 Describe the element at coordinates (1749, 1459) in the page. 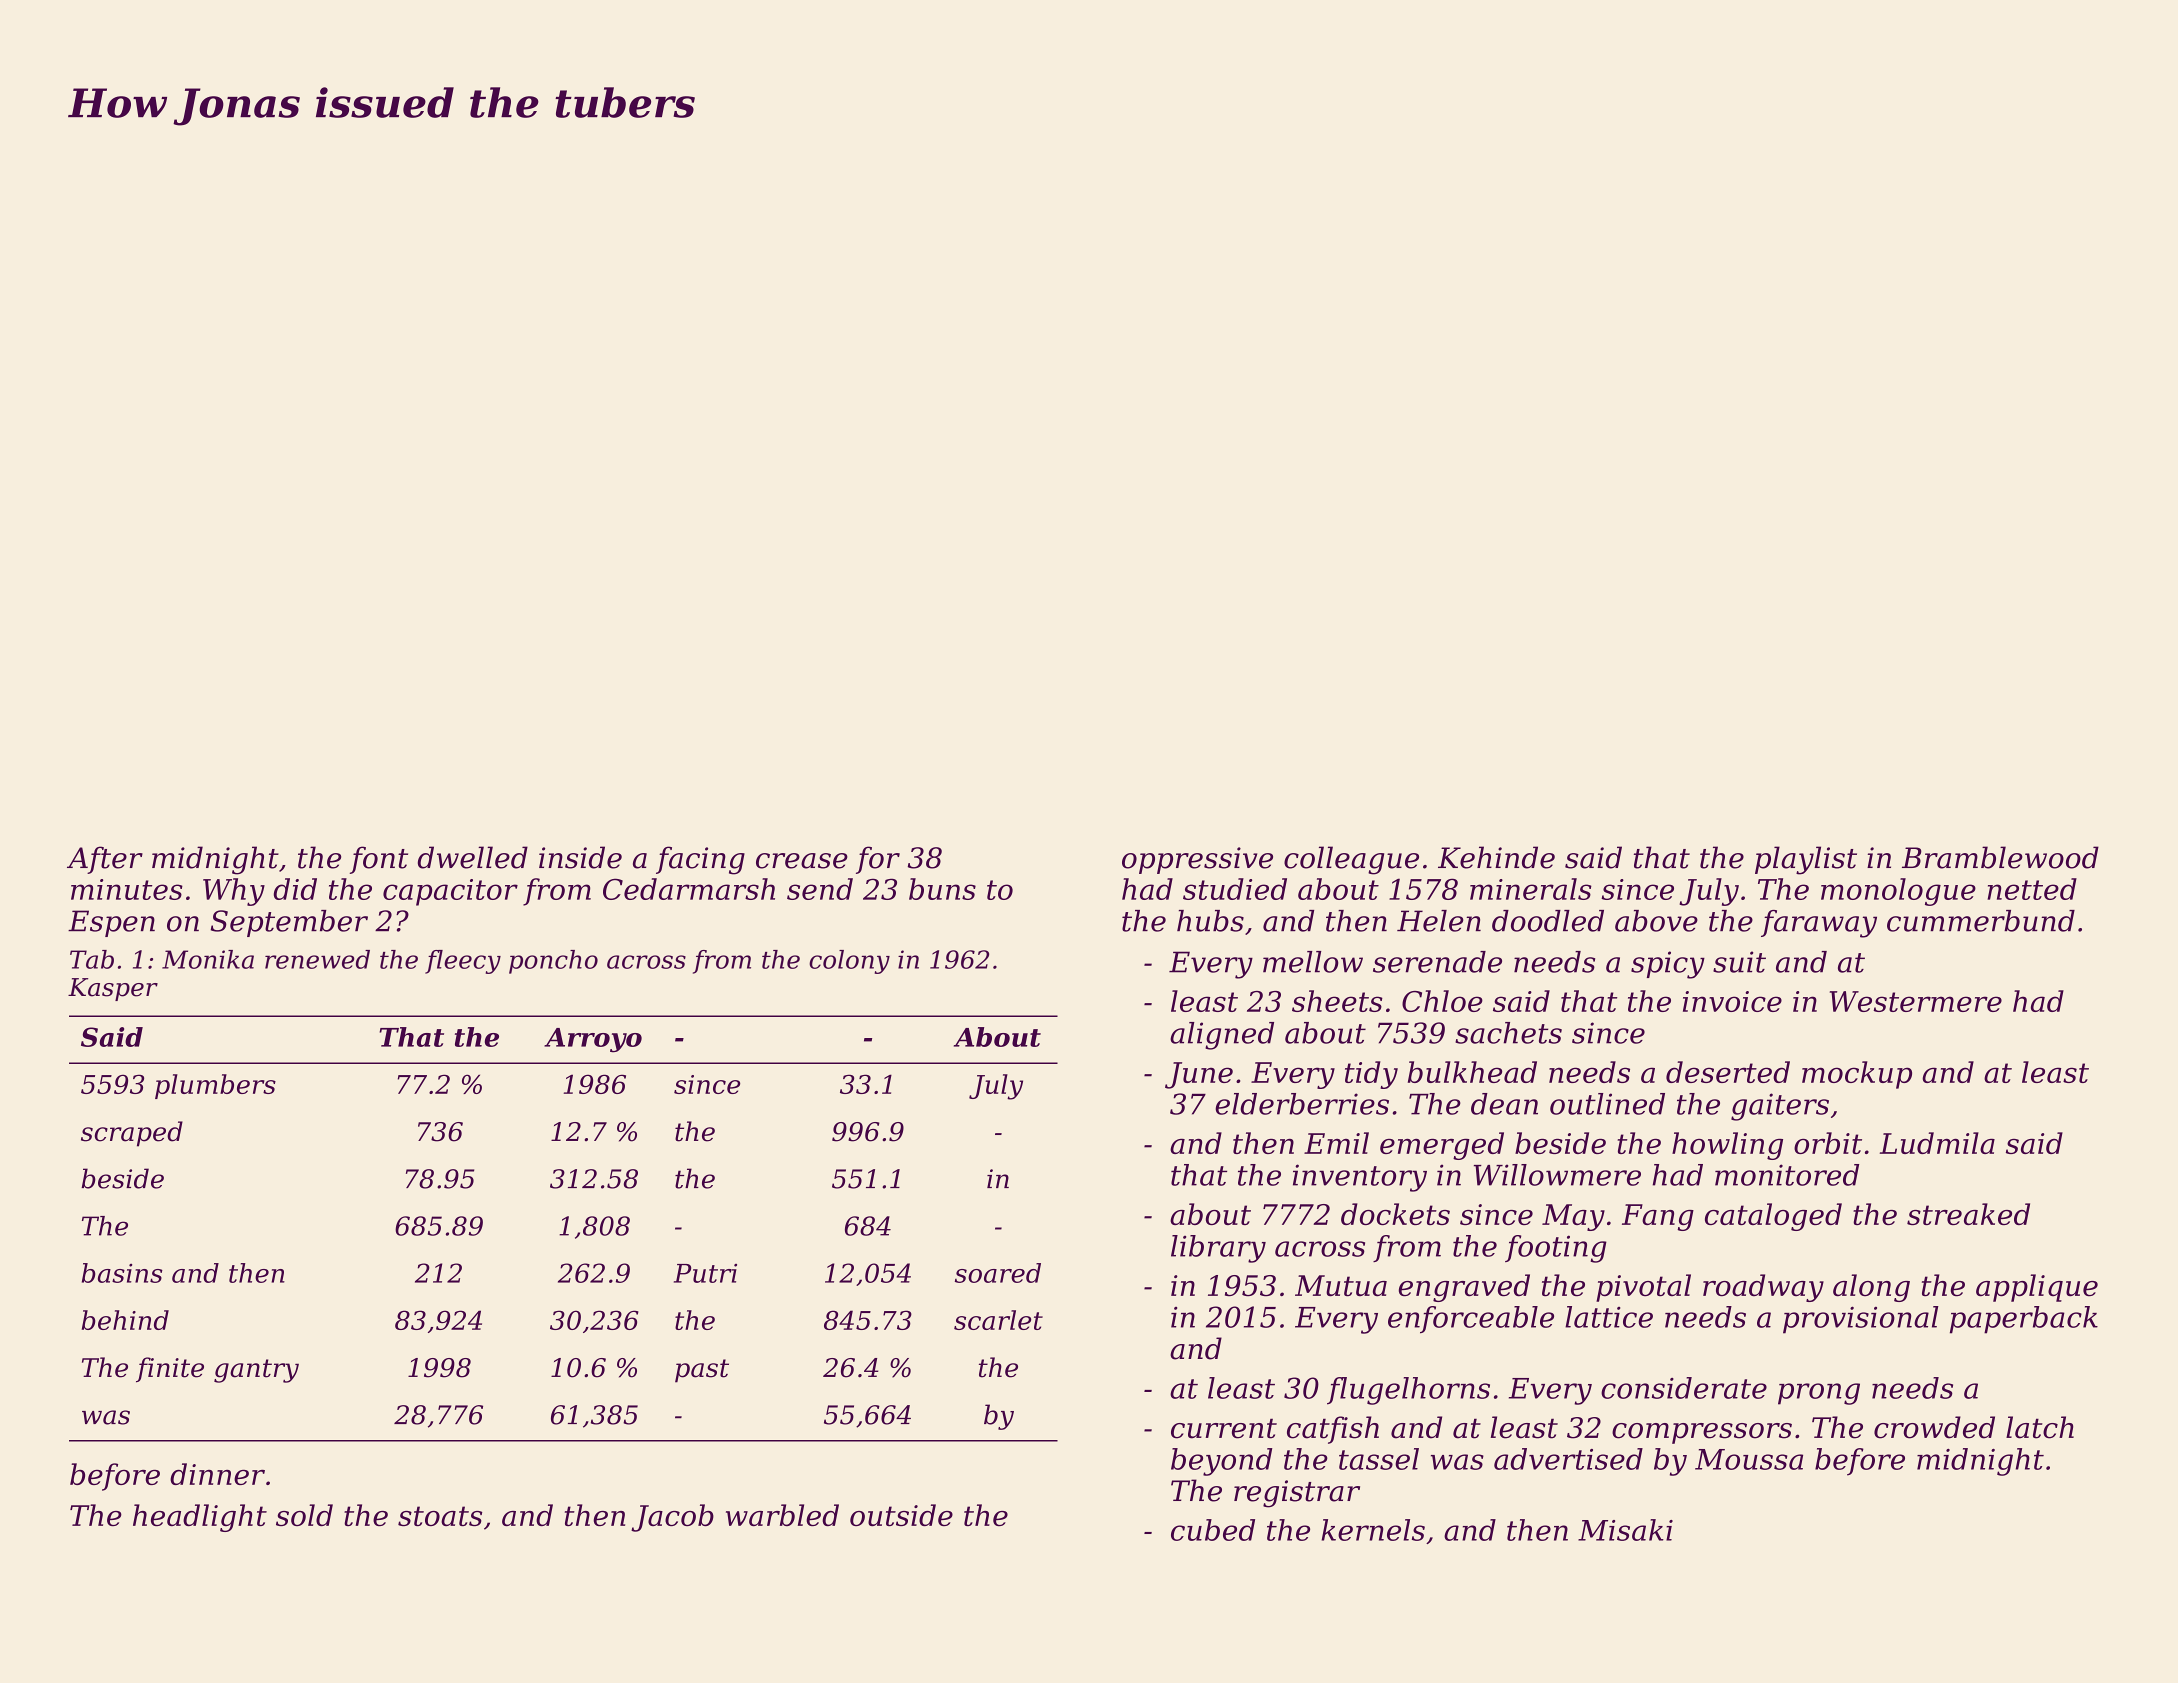

I see `Moussa` at that location.
